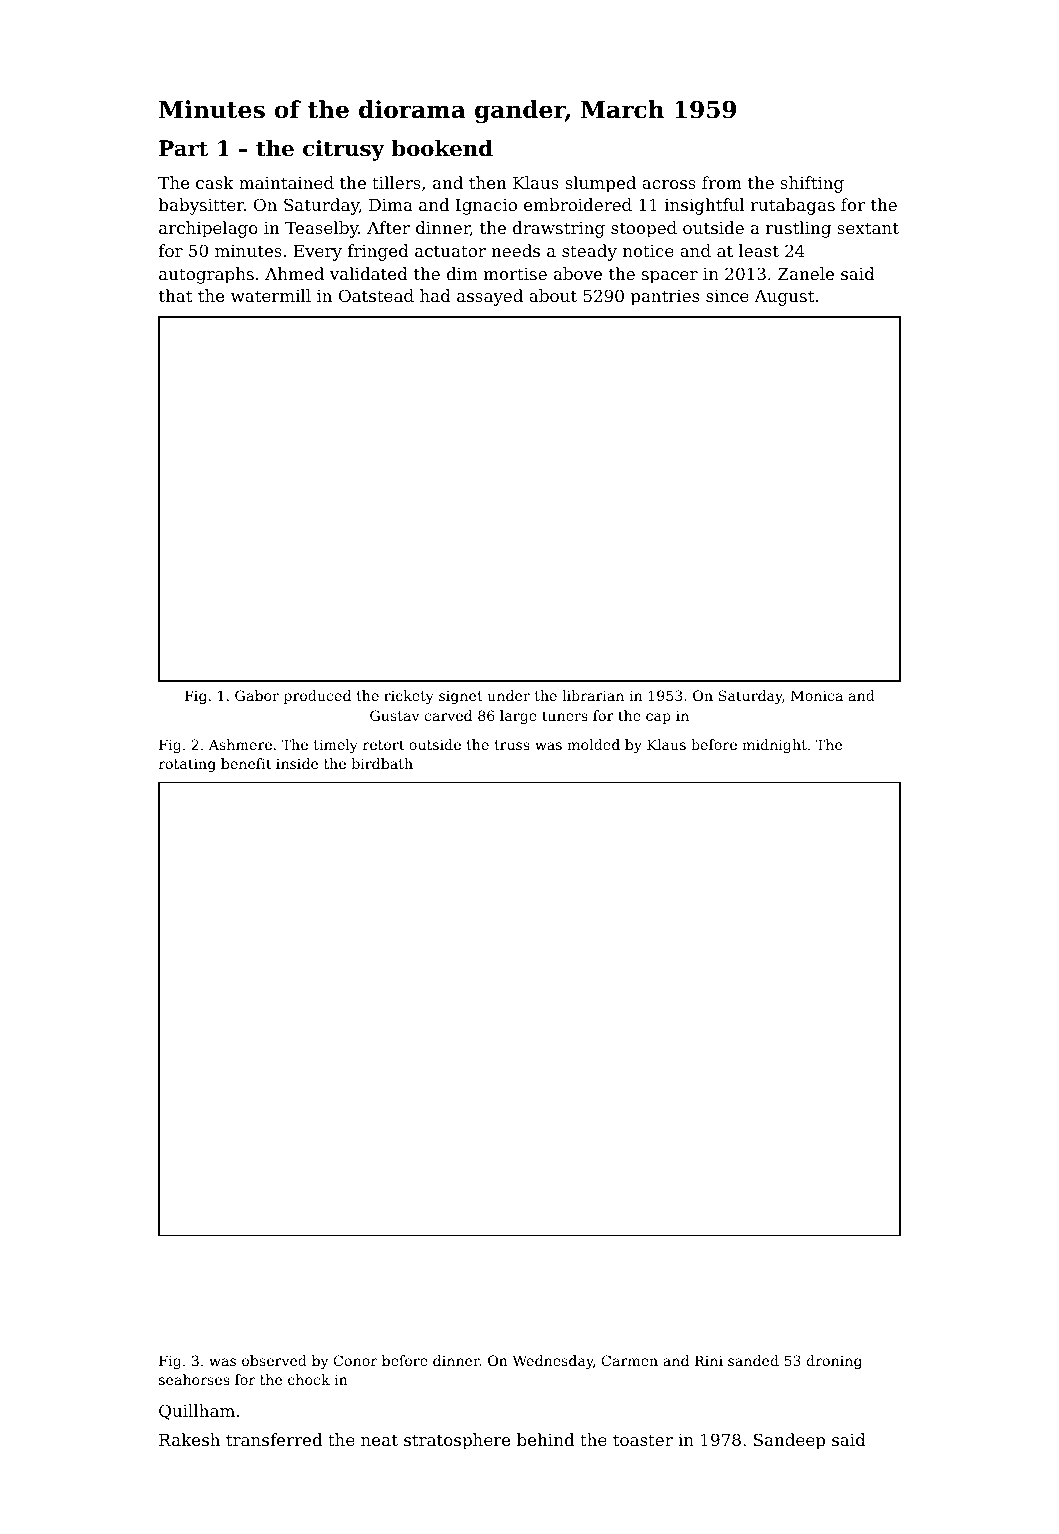  What do you see at coordinates (509, 695) in the document?
I see `under` at bounding box center [509, 695].
